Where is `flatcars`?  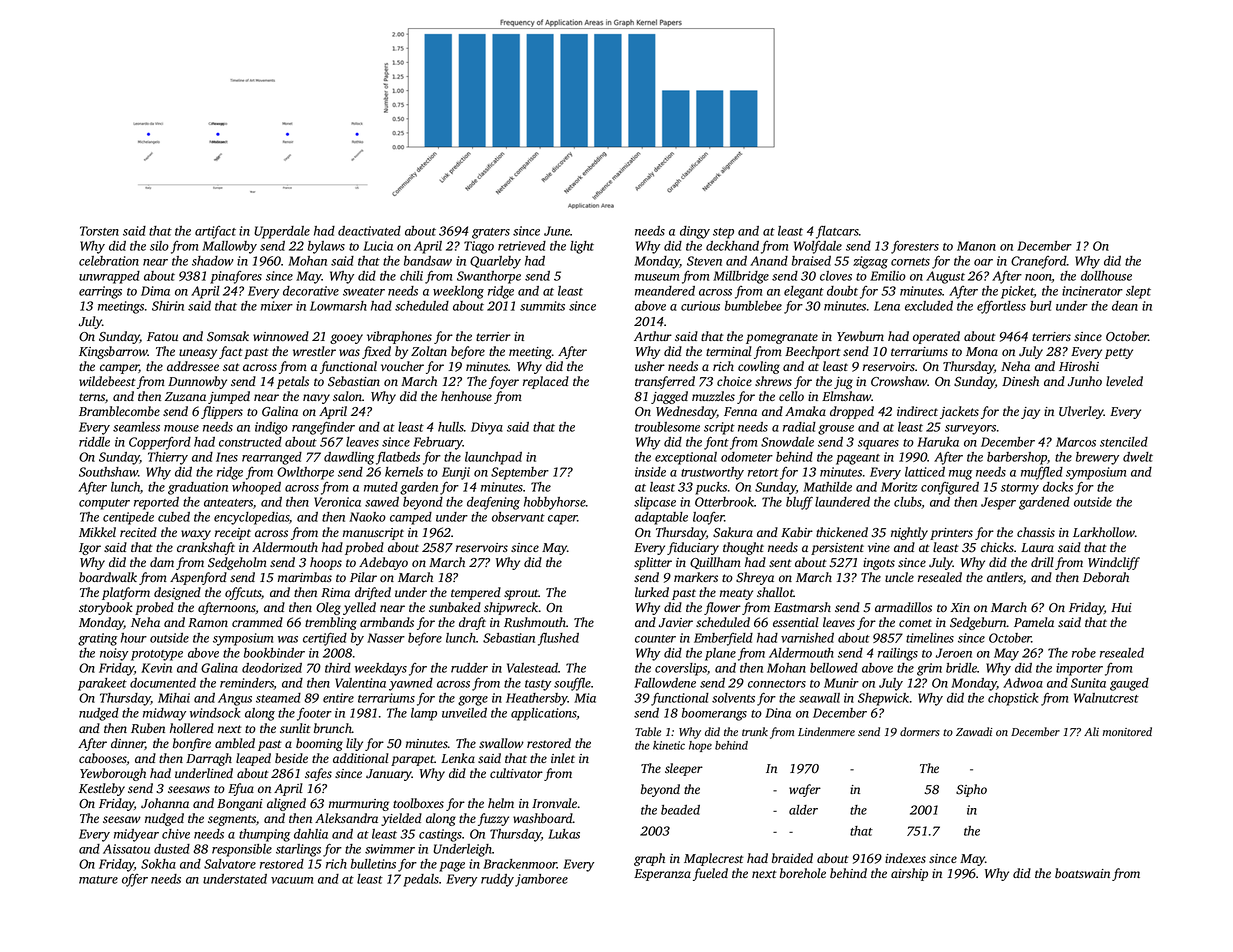
flatcars is located at coordinates (837, 232).
